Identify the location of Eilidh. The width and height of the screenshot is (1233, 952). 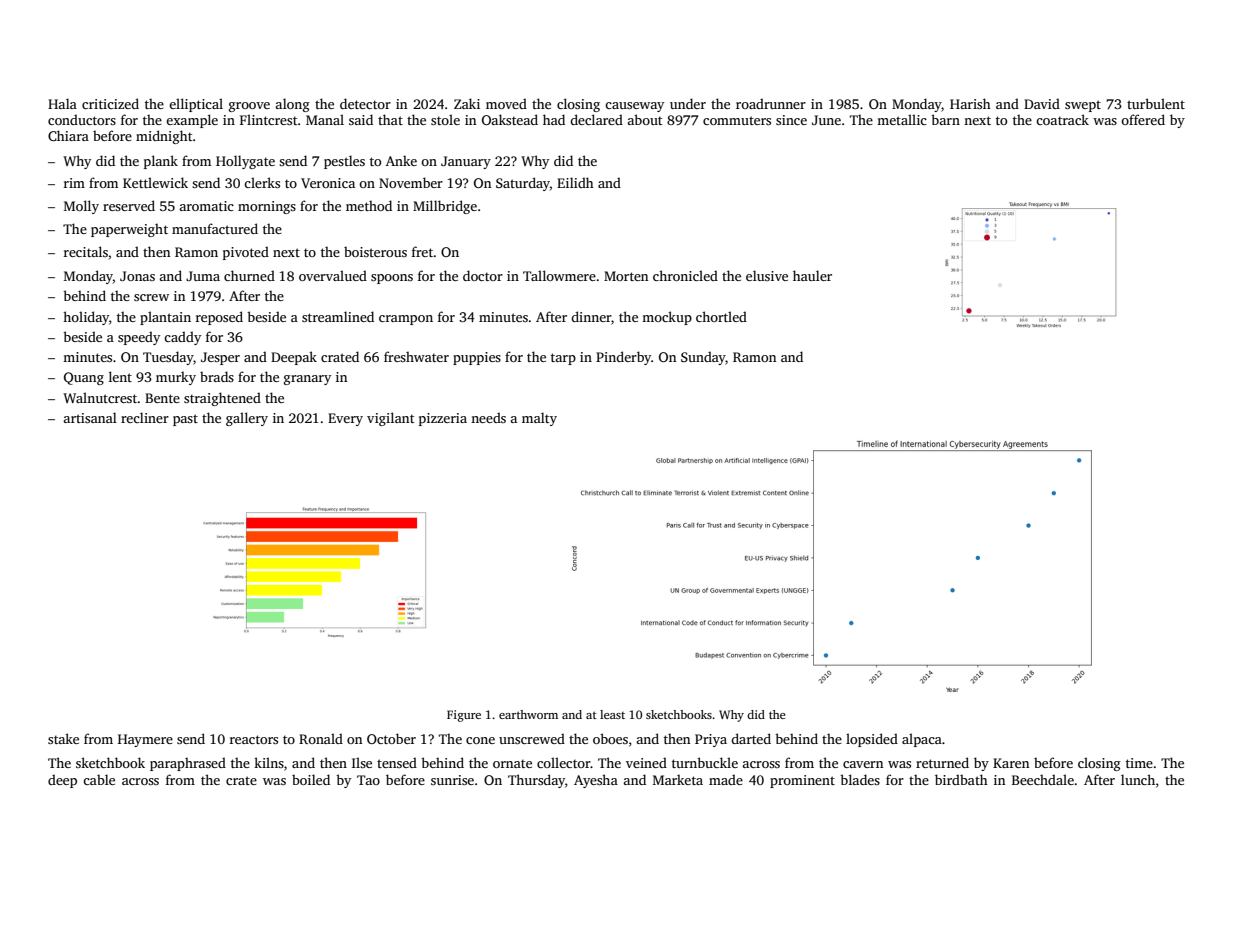
(575, 182).
